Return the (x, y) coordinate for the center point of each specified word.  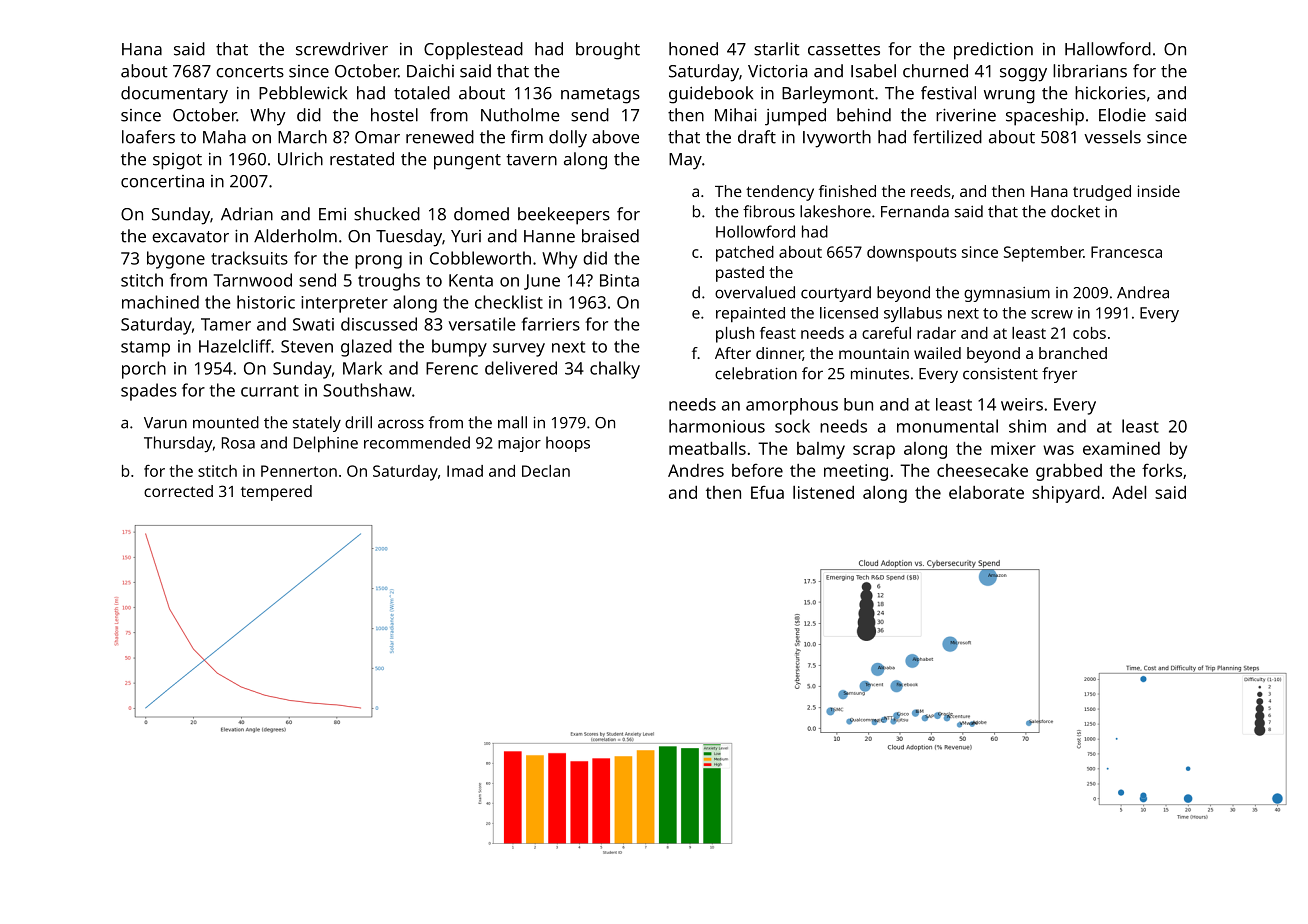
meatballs (707, 448)
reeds (931, 191)
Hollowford (755, 231)
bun (858, 404)
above (615, 137)
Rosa (238, 443)
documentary (174, 95)
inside (1159, 191)
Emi (332, 214)
